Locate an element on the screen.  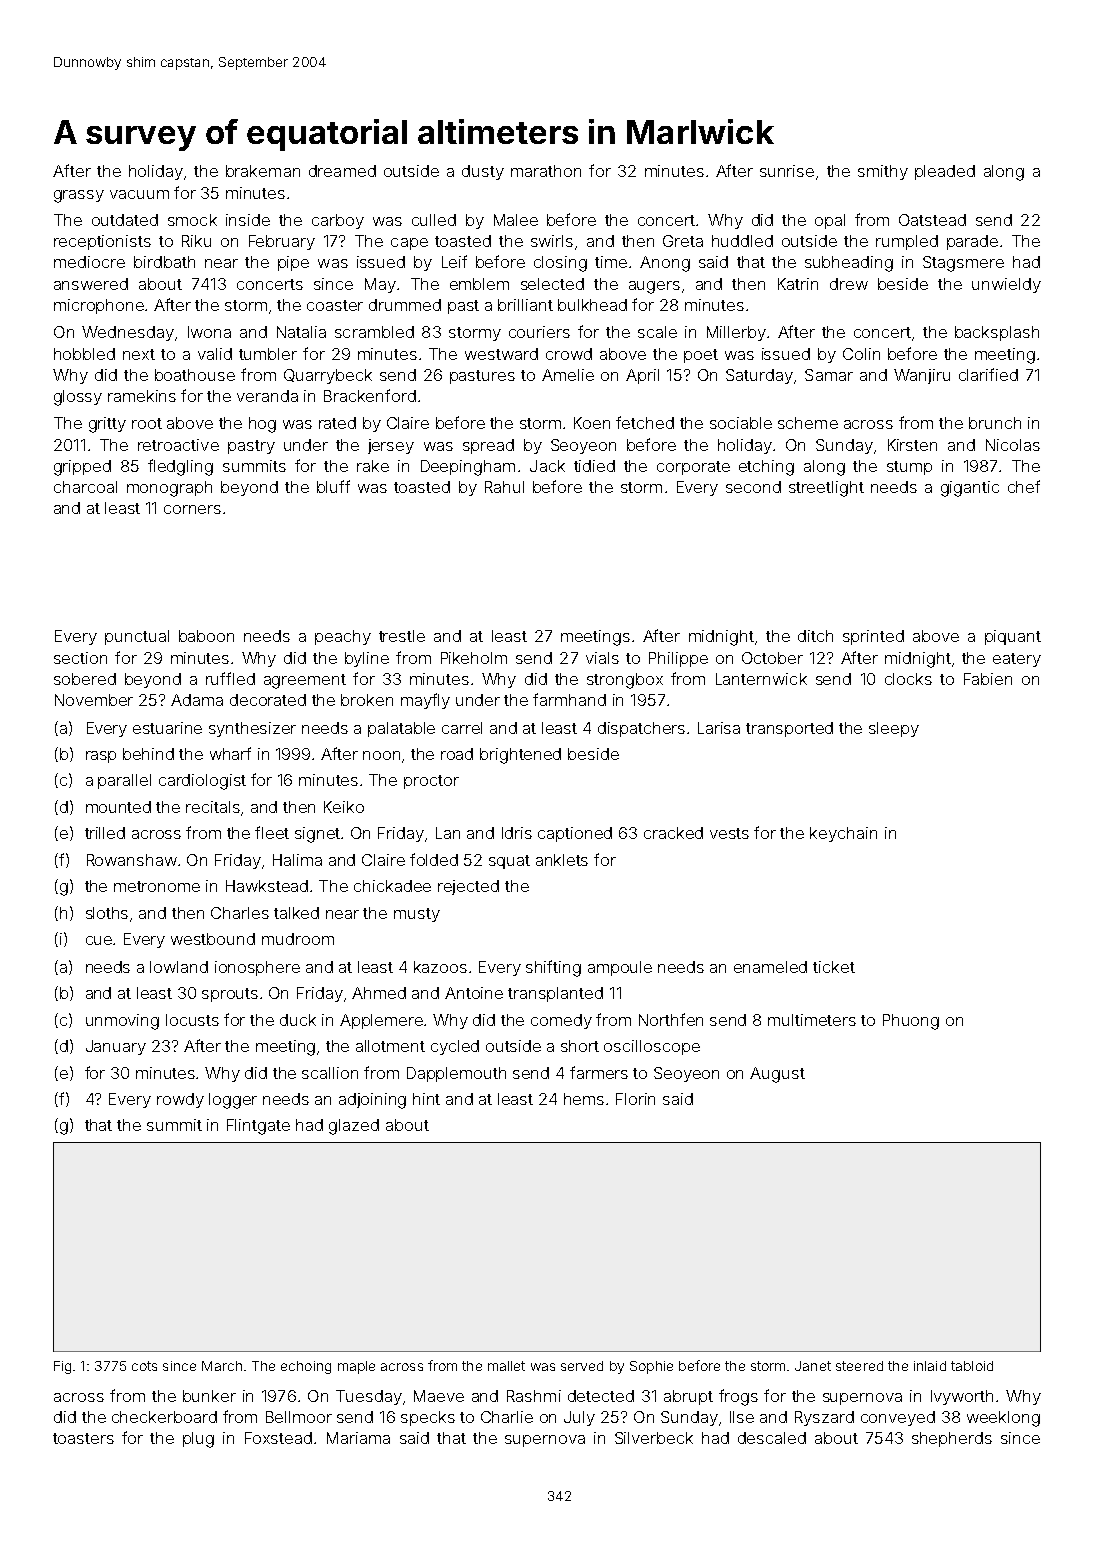
Charles is located at coordinates (240, 913).
